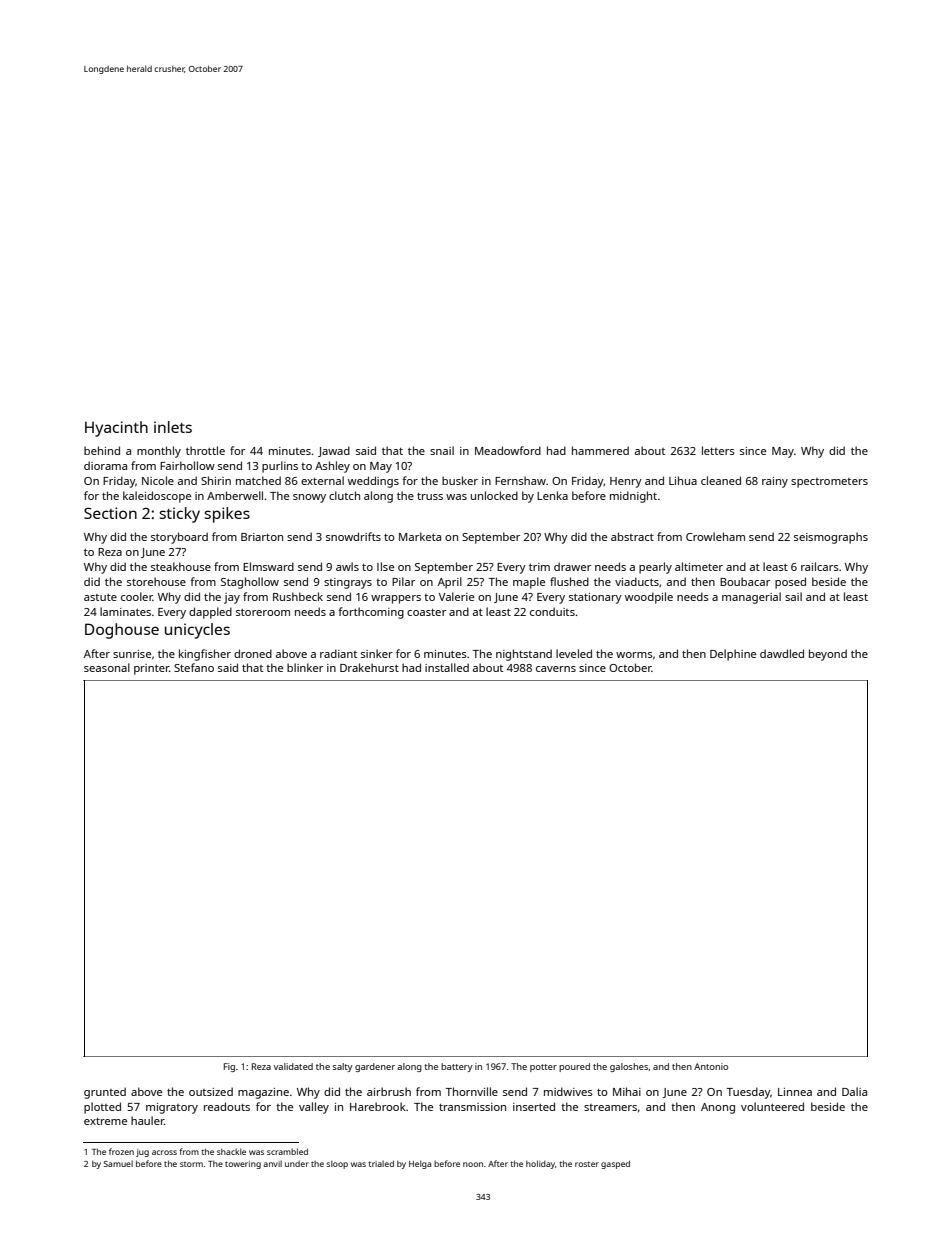  Describe the element at coordinates (116, 429) in the document. I see `Hyacinth` at that location.
